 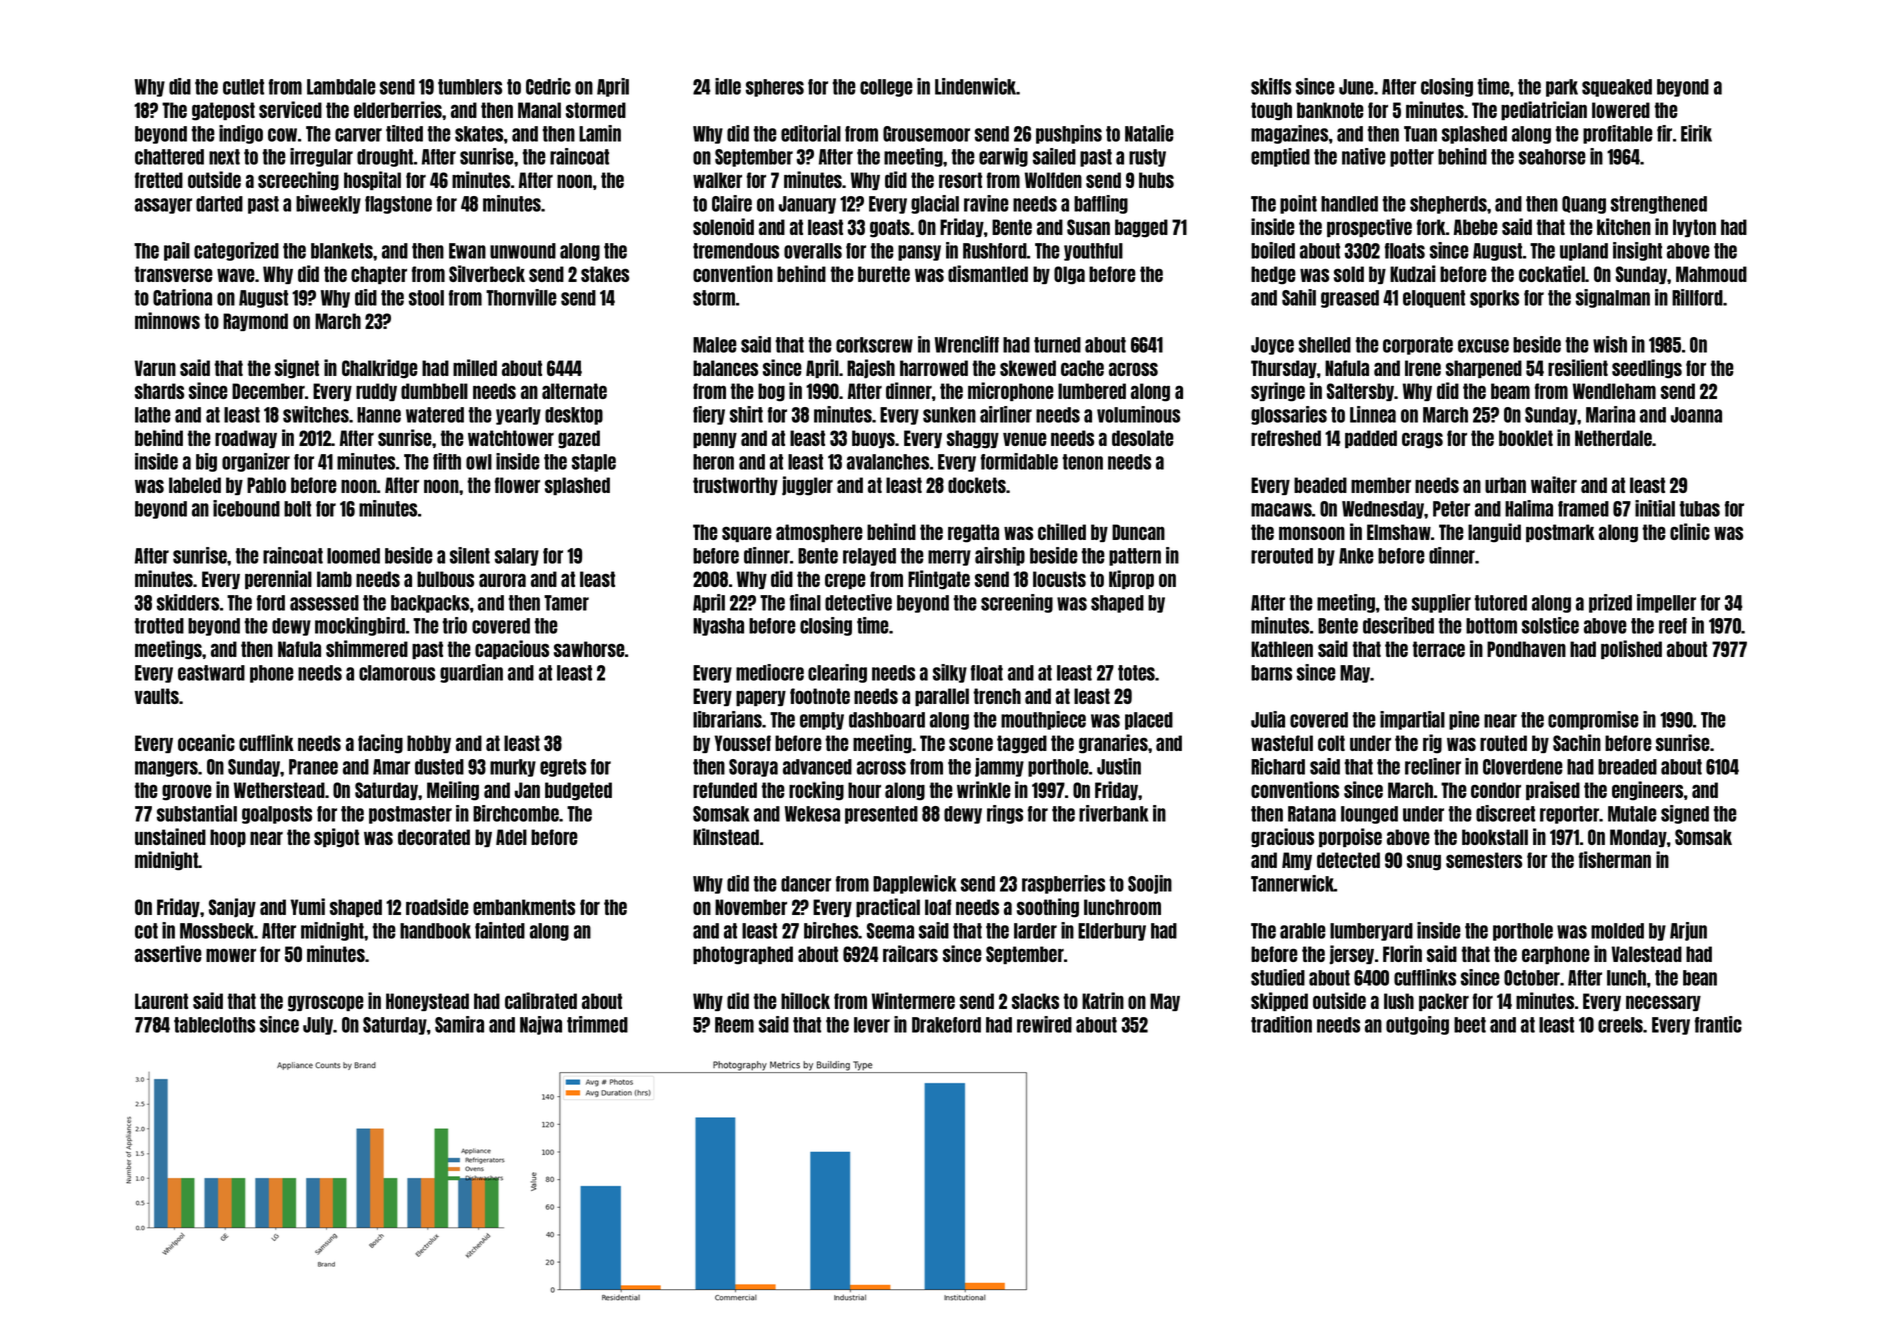 I want to click on emptied, so click(x=1280, y=157).
